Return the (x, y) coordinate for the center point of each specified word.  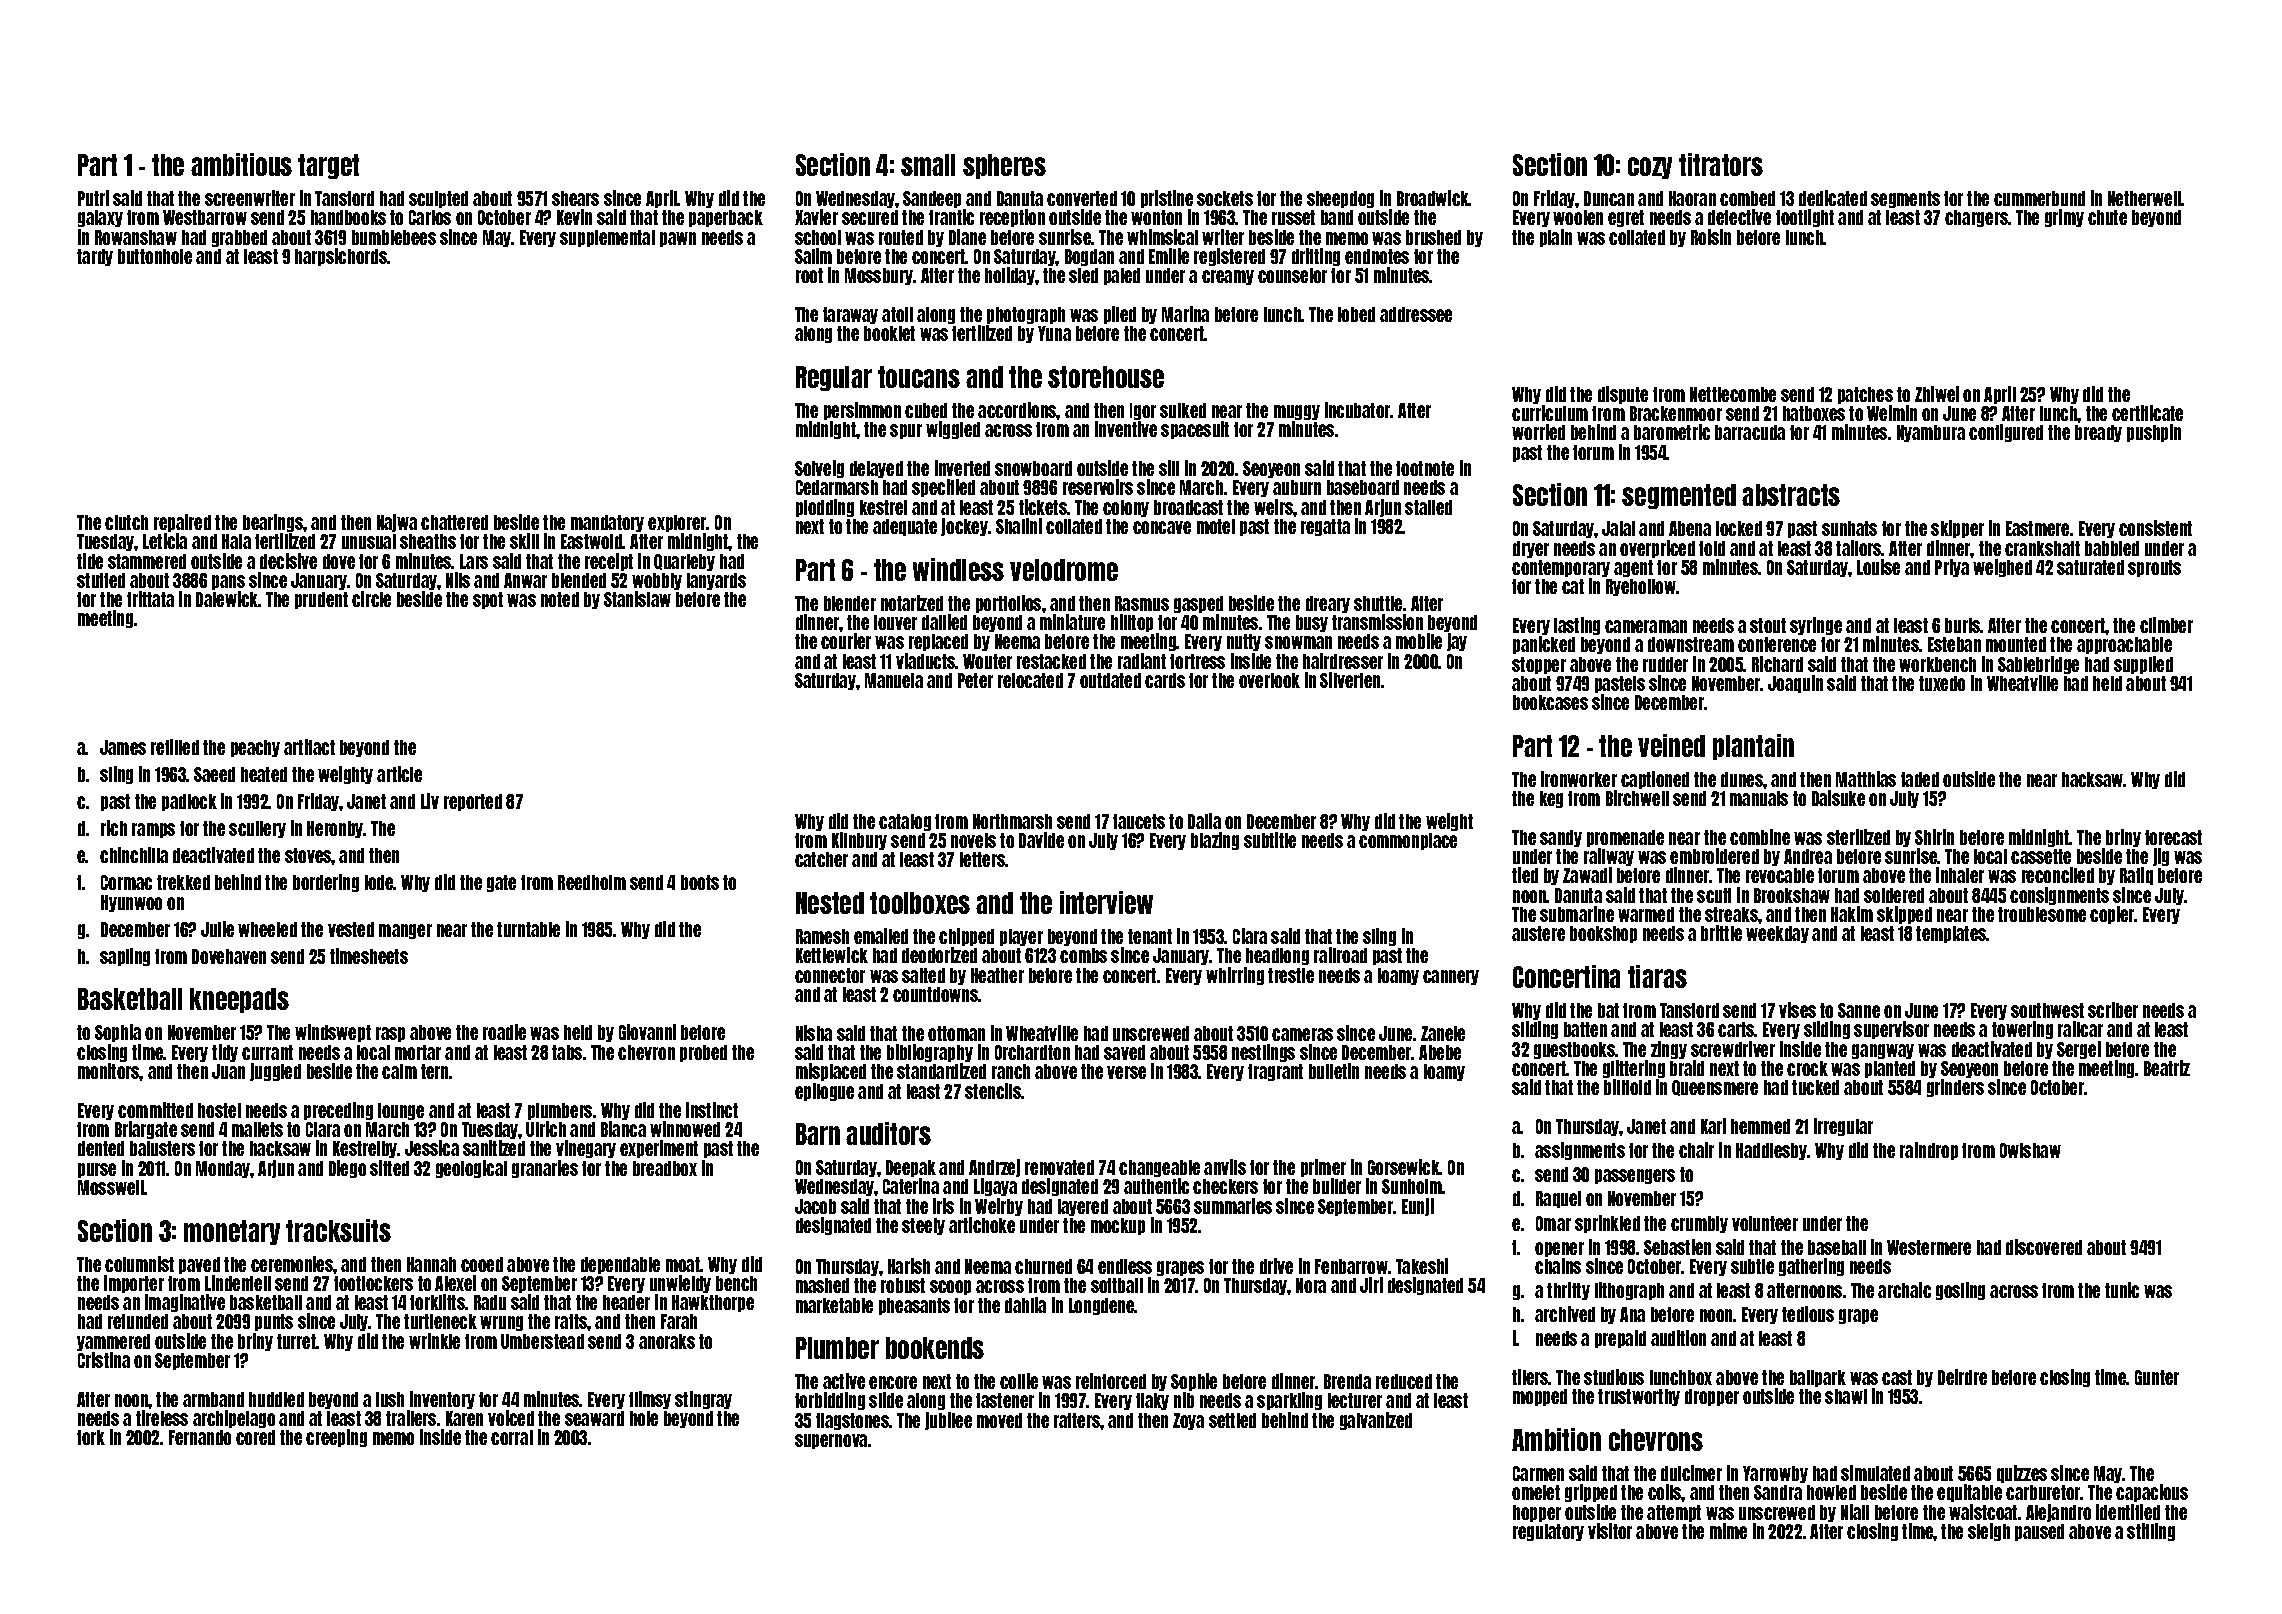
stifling (2151, 1532)
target (328, 166)
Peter (975, 680)
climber (2166, 625)
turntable (528, 929)
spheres (1004, 166)
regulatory (1548, 1532)
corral (512, 1437)
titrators (1721, 164)
